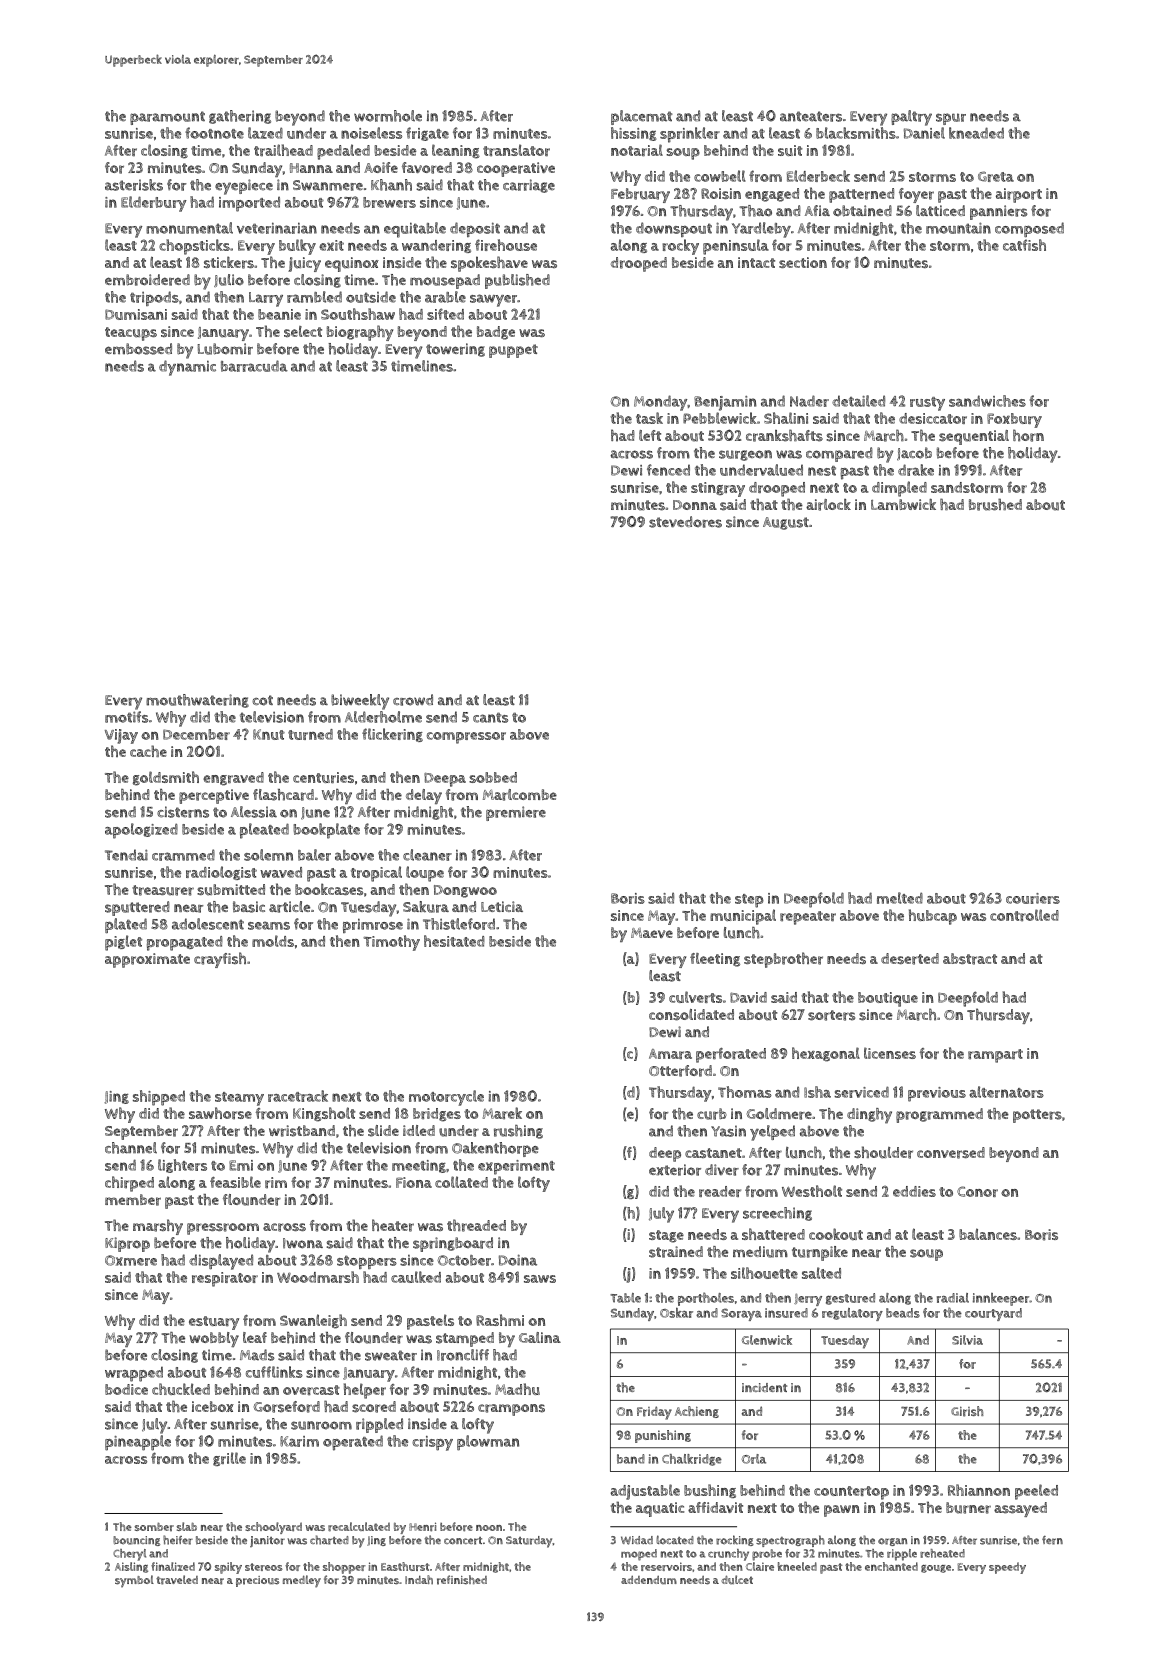 The image size is (1173, 1658). I want to click on paramount, so click(167, 118).
